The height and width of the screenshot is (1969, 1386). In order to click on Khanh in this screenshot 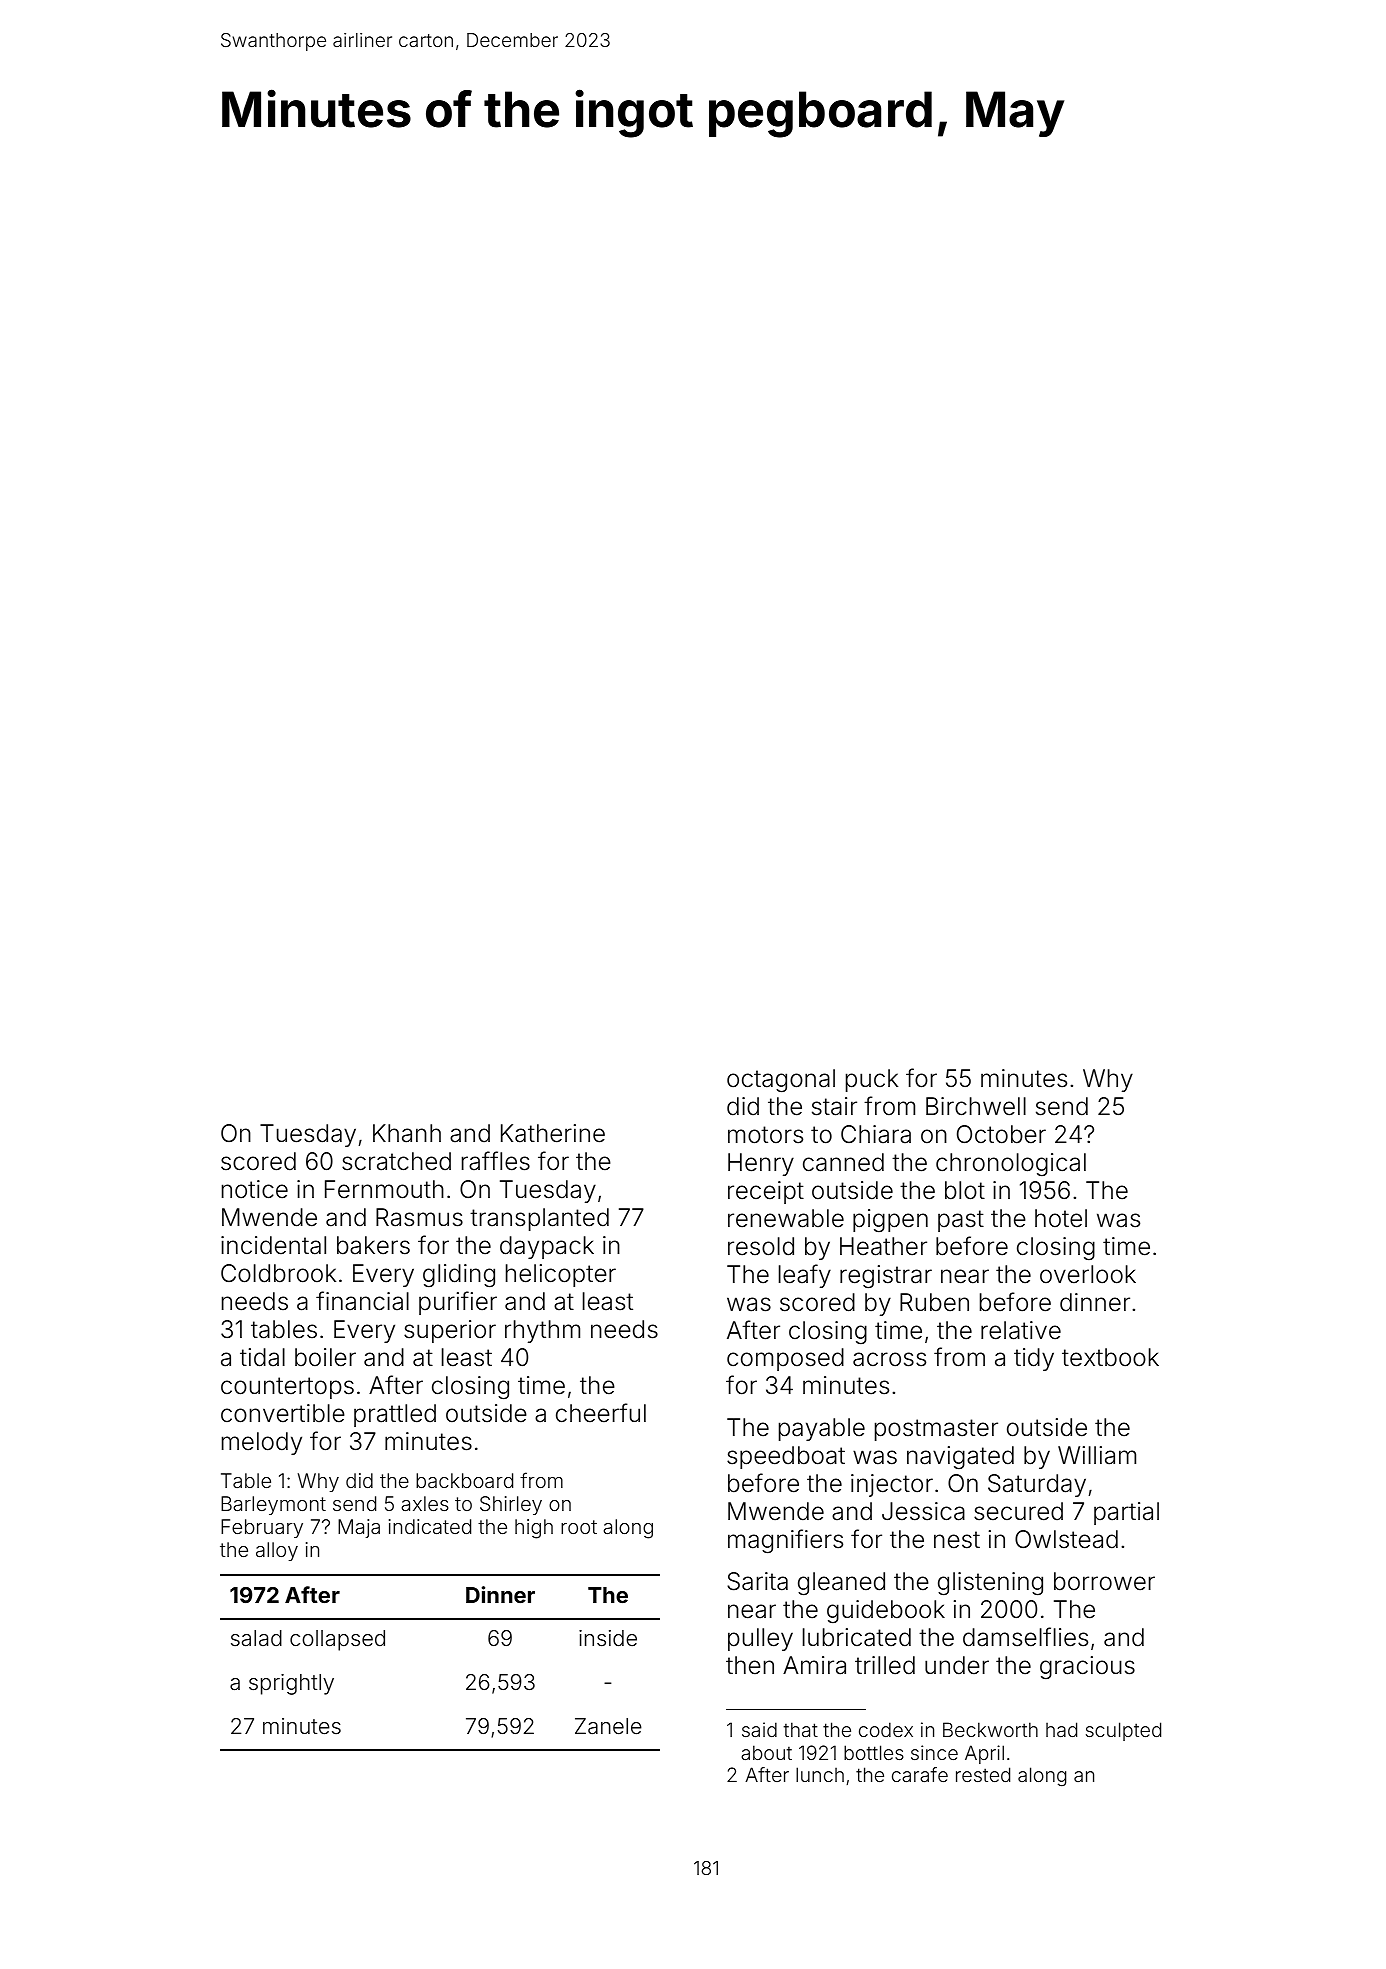, I will do `click(407, 1133)`.
